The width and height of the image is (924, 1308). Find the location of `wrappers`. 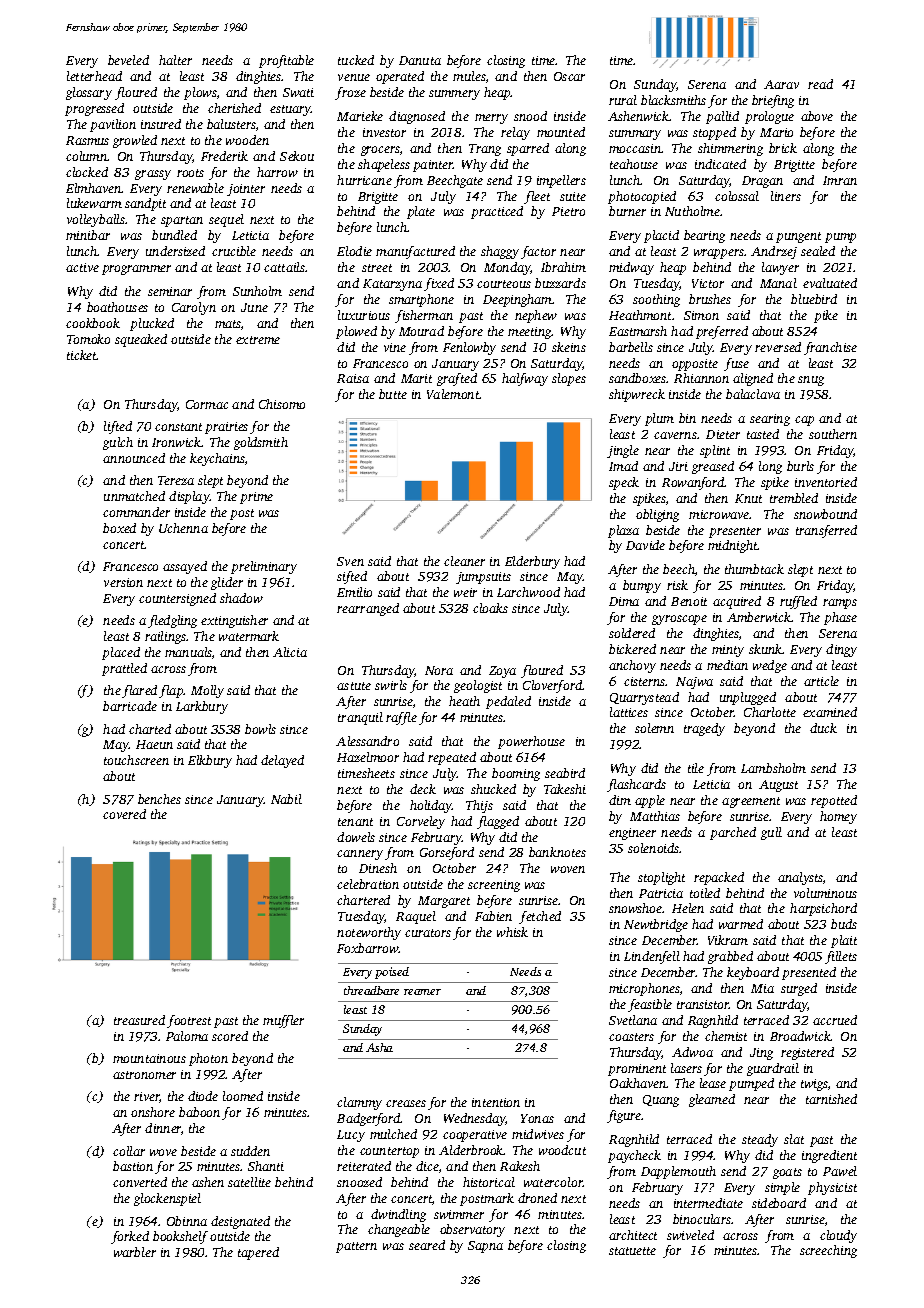

wrappers is located at coordinates (719, 254).
